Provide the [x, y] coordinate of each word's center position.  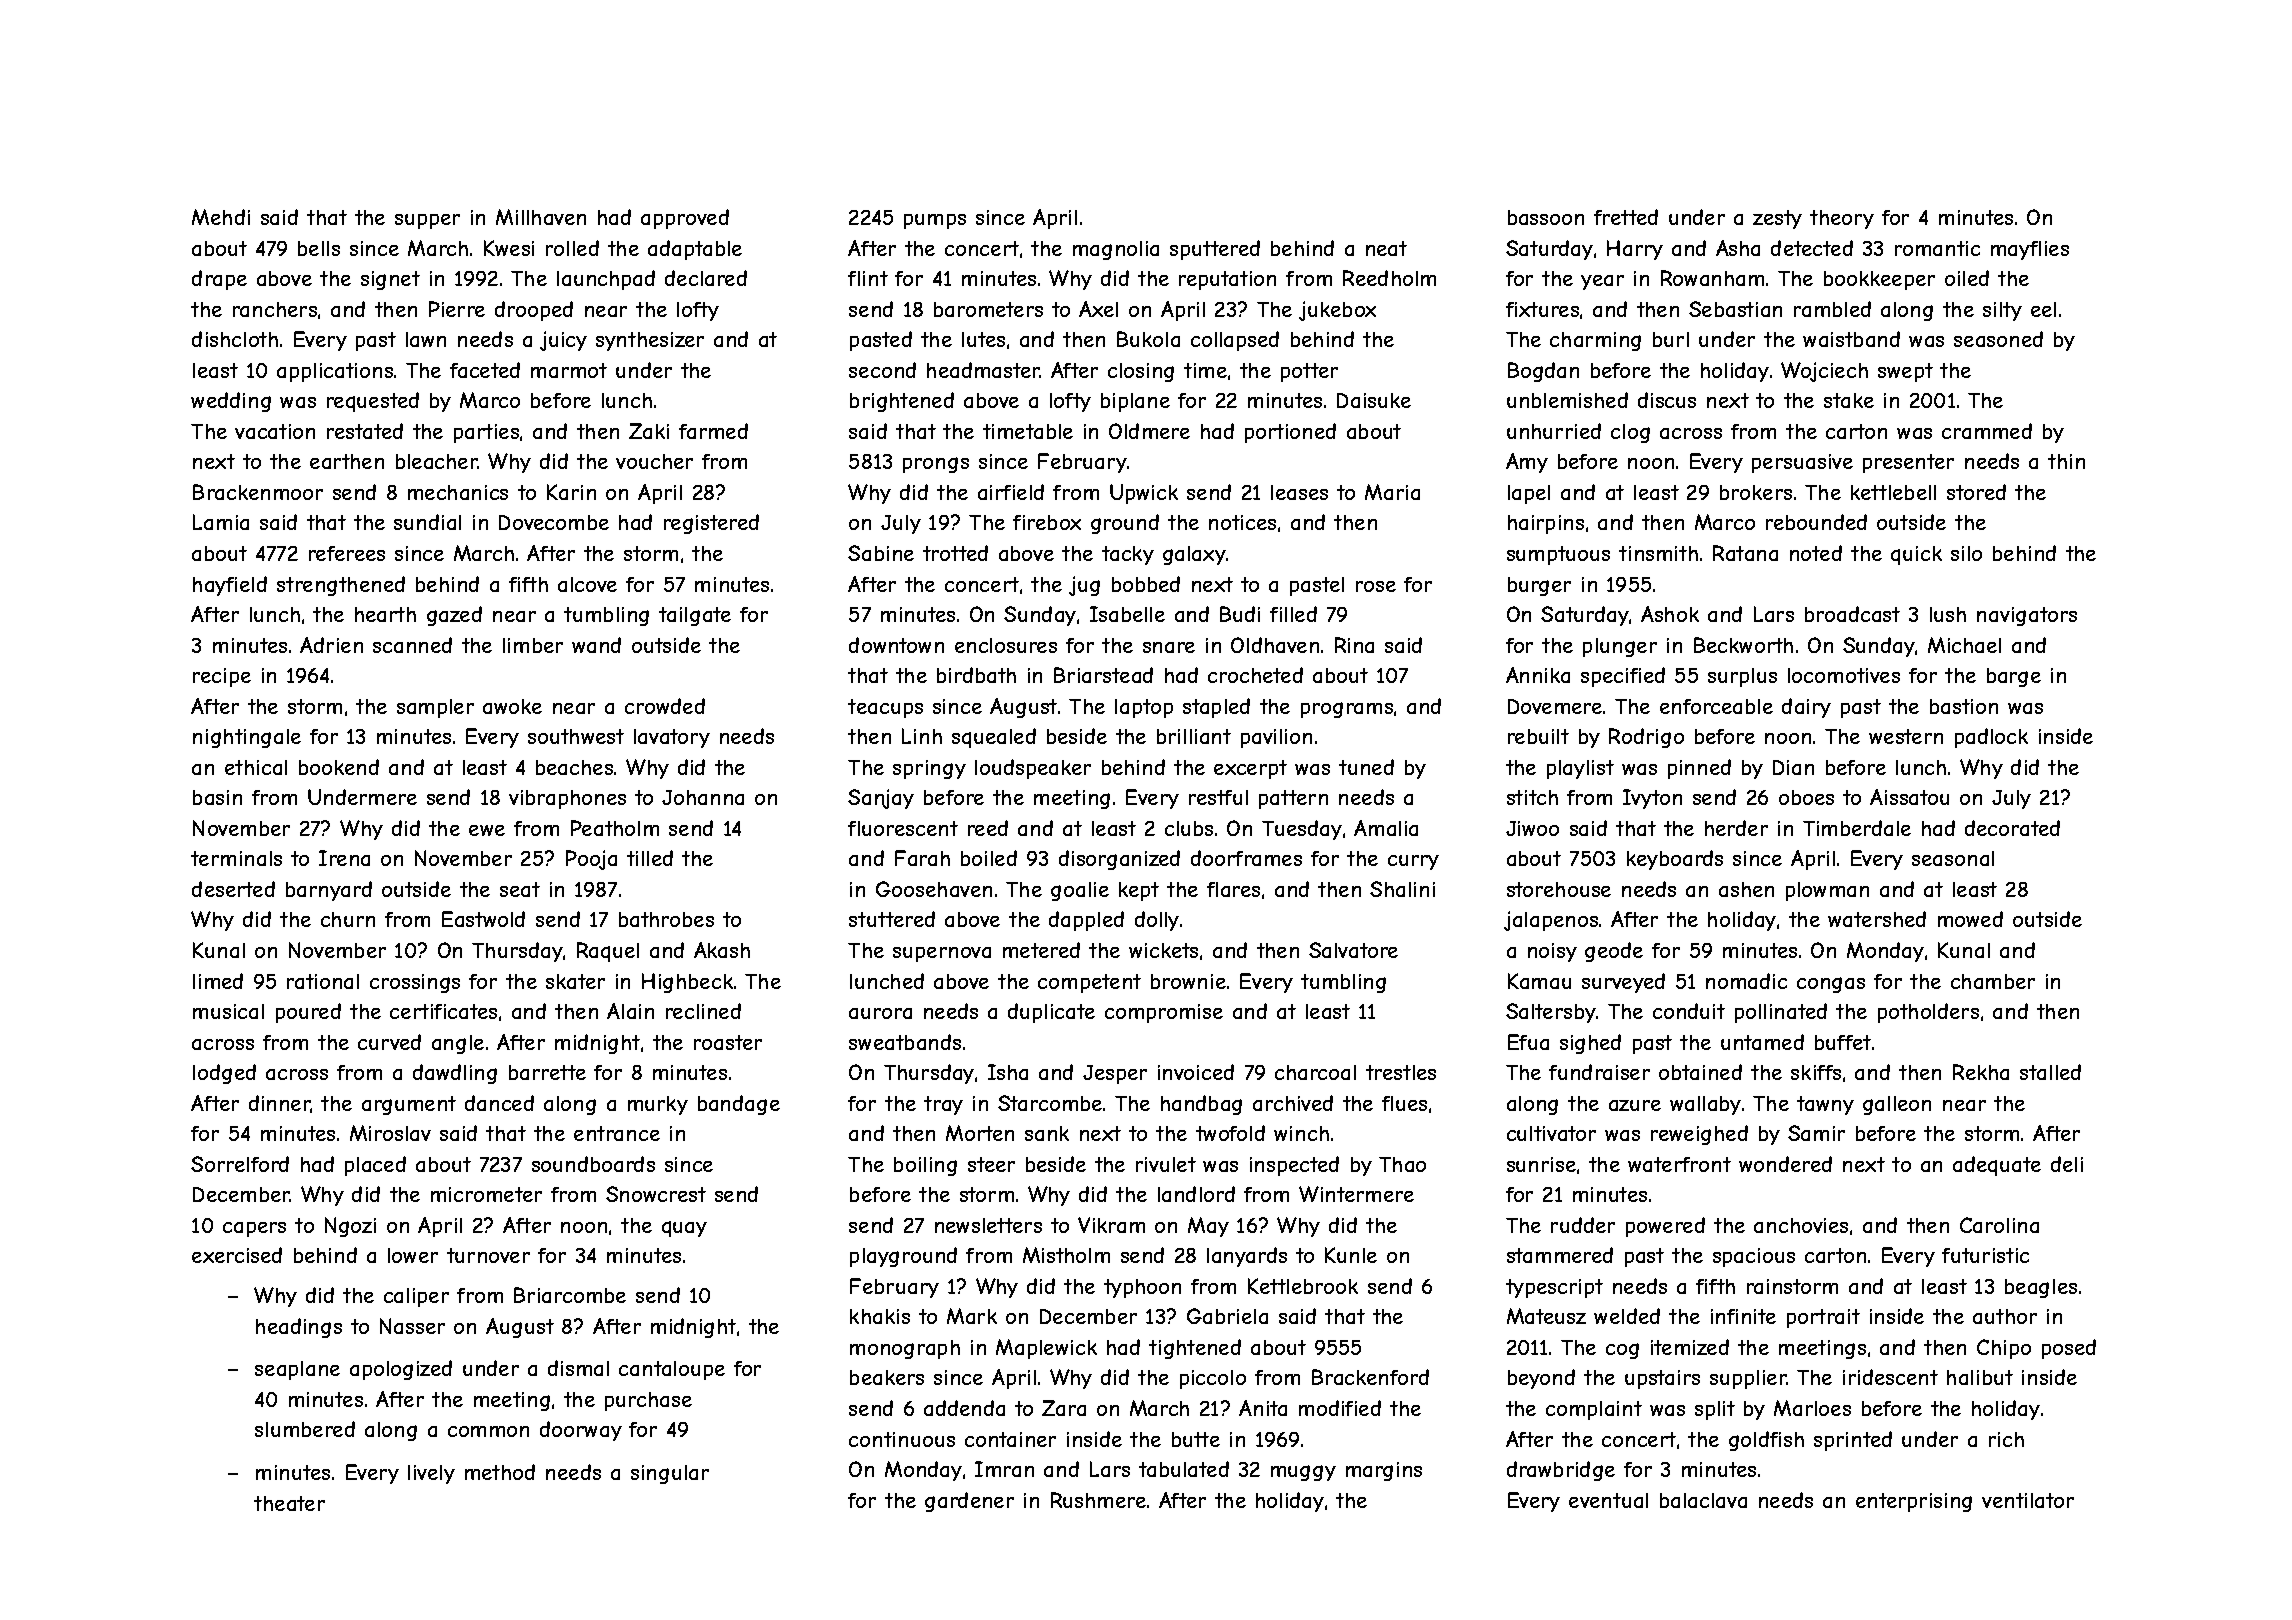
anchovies [1801, 1225]
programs [1347, 710]
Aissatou [1909, 797]
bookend [339, 767]
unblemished [1567, 400]
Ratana [1745, 553]
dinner [280, 1104]
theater [289, 1503]
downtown [896, 645]
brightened [902, 402]
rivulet [1166, 1164]
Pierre [457, 309]
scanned [412, 645]
